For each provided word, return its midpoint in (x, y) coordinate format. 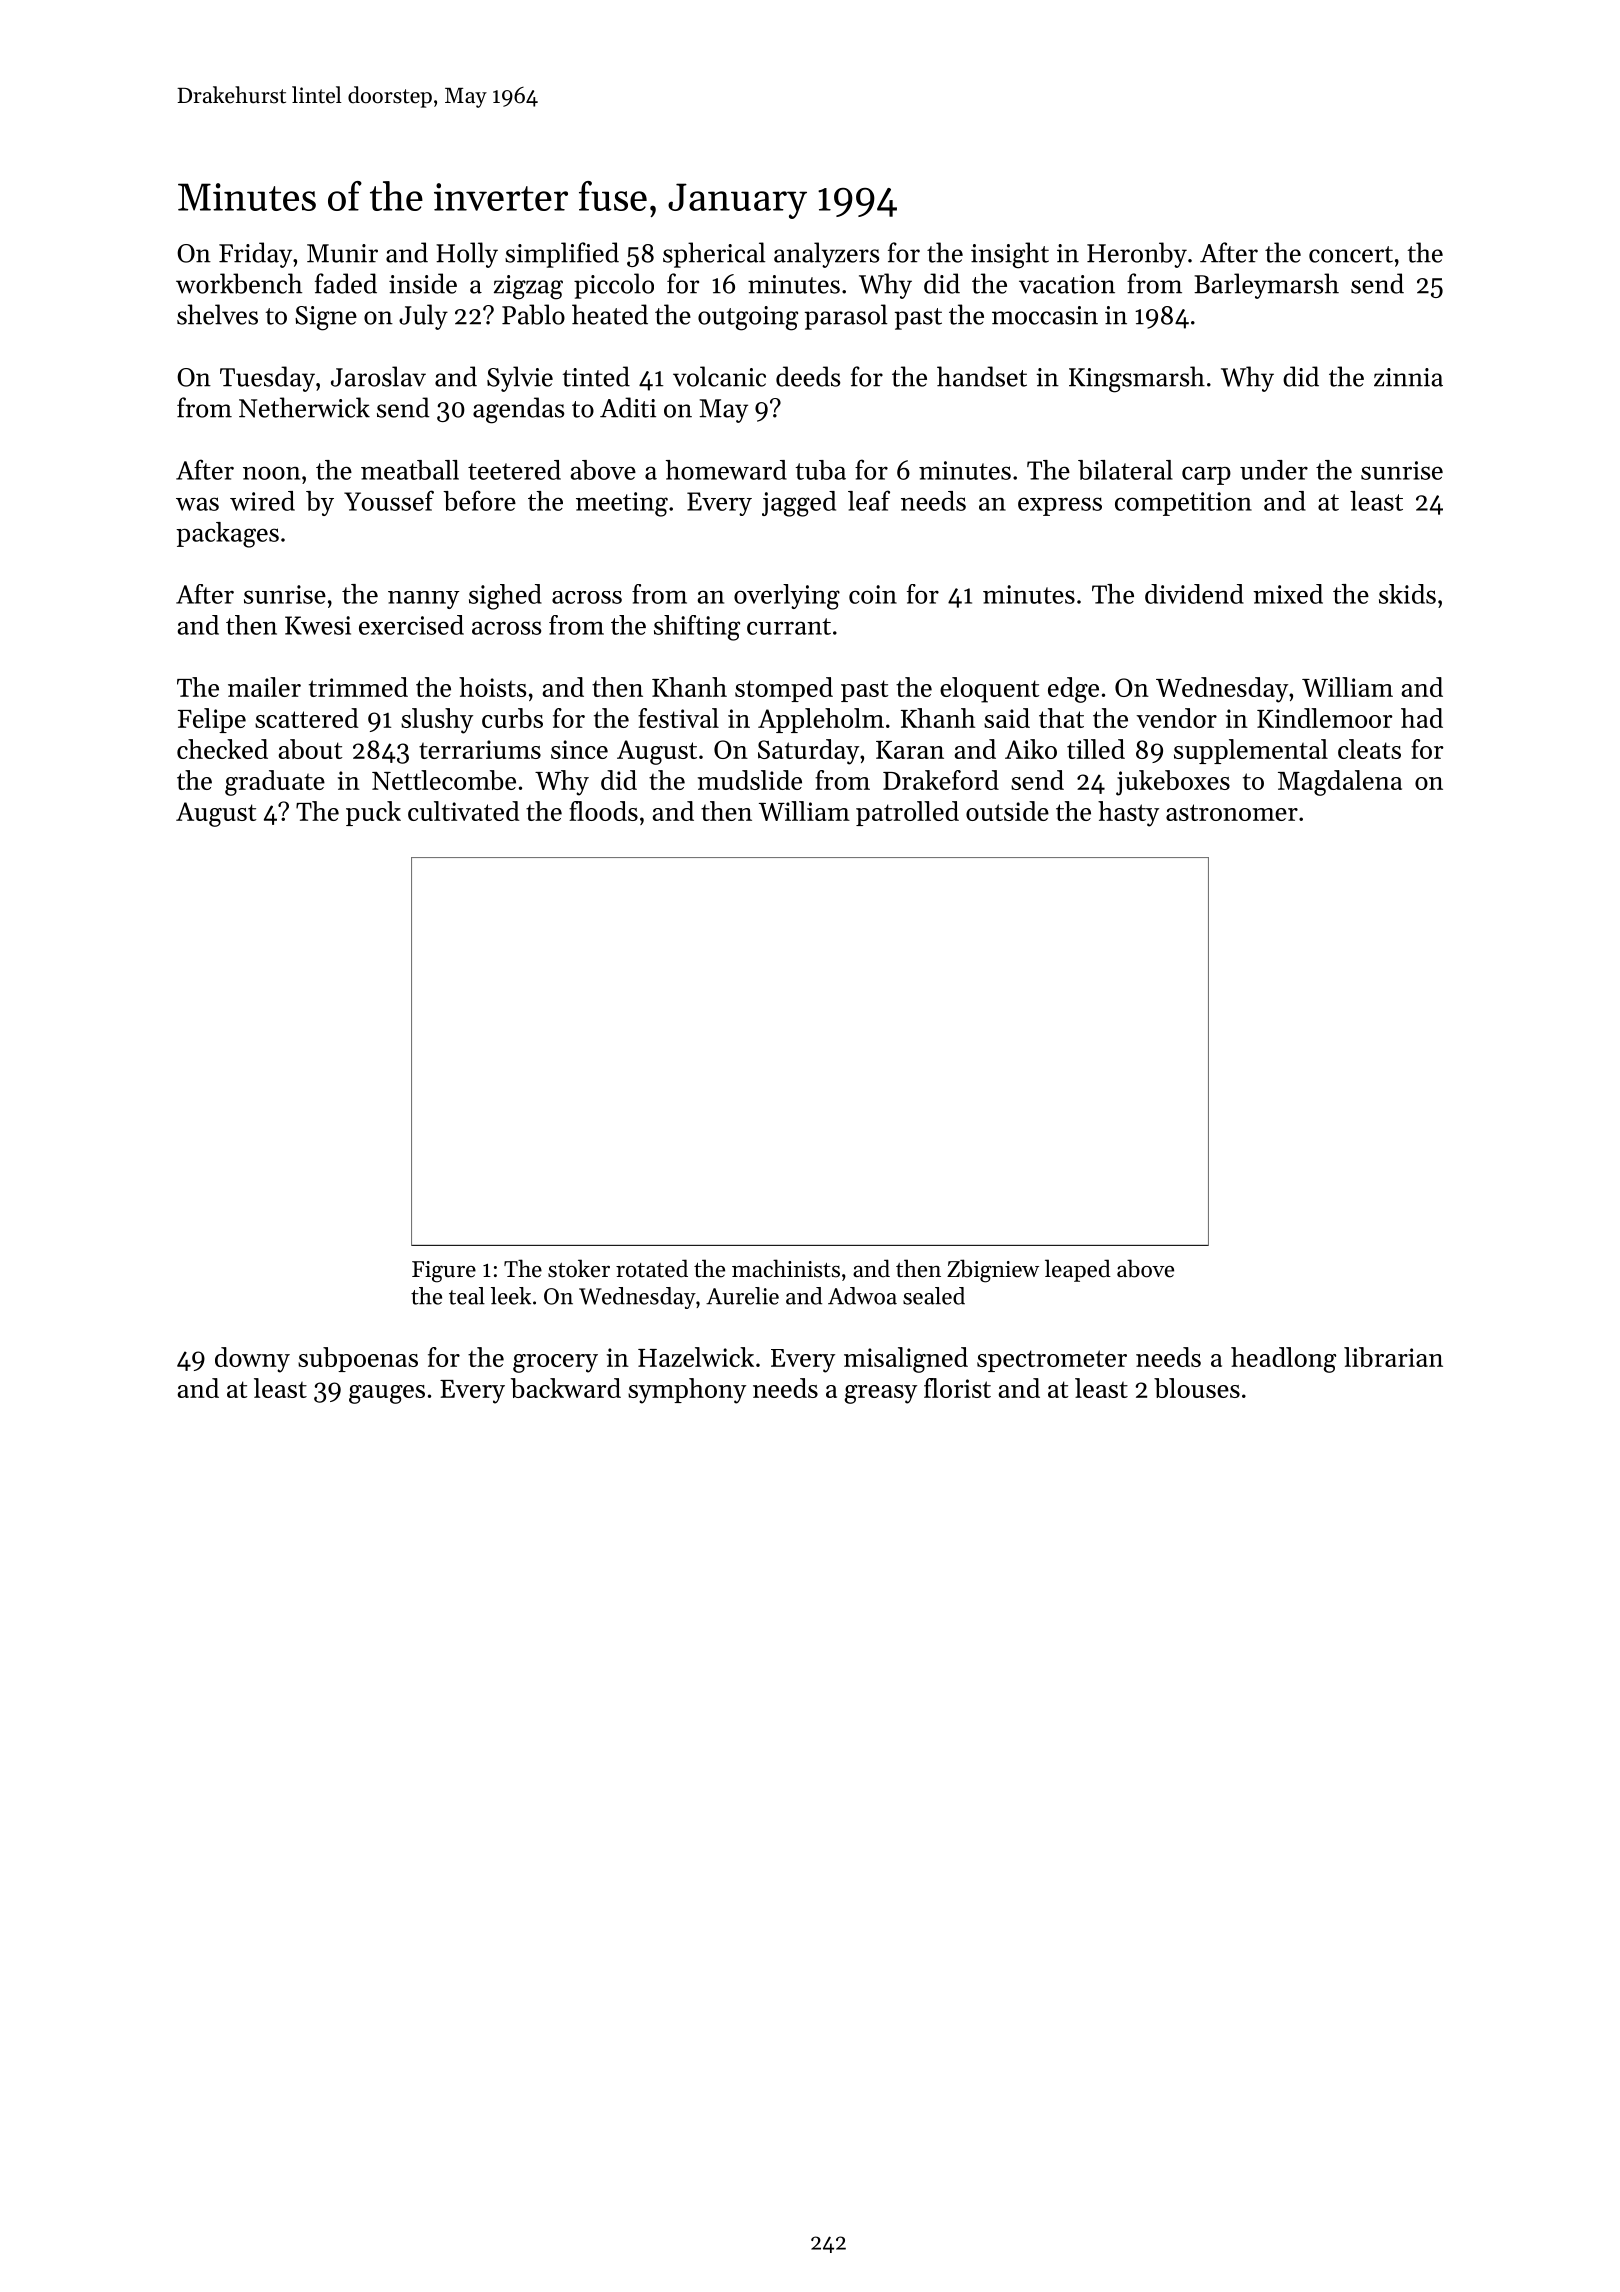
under (1274, 470)
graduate (275, 783)
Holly (467, 255)
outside (1007, 811)
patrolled (907, 813)
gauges (387, 1394)
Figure (444, 1272)
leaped (1078, 1270)
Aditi (628, 407)
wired (262, 501)
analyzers (826, 255)
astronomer (1232, 812)
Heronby (1137, 255)
